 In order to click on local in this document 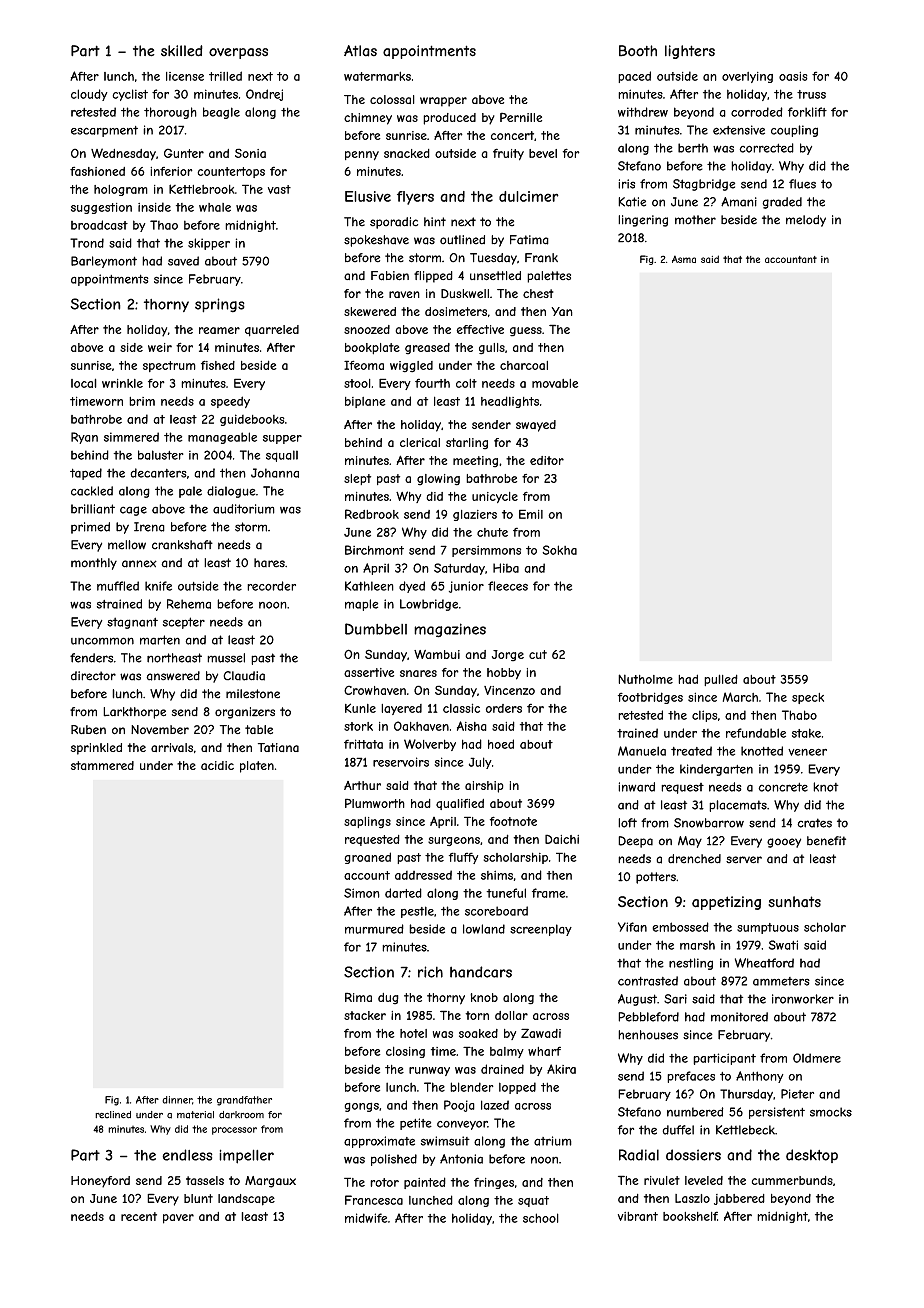, I will do `click(84, 383)`.
